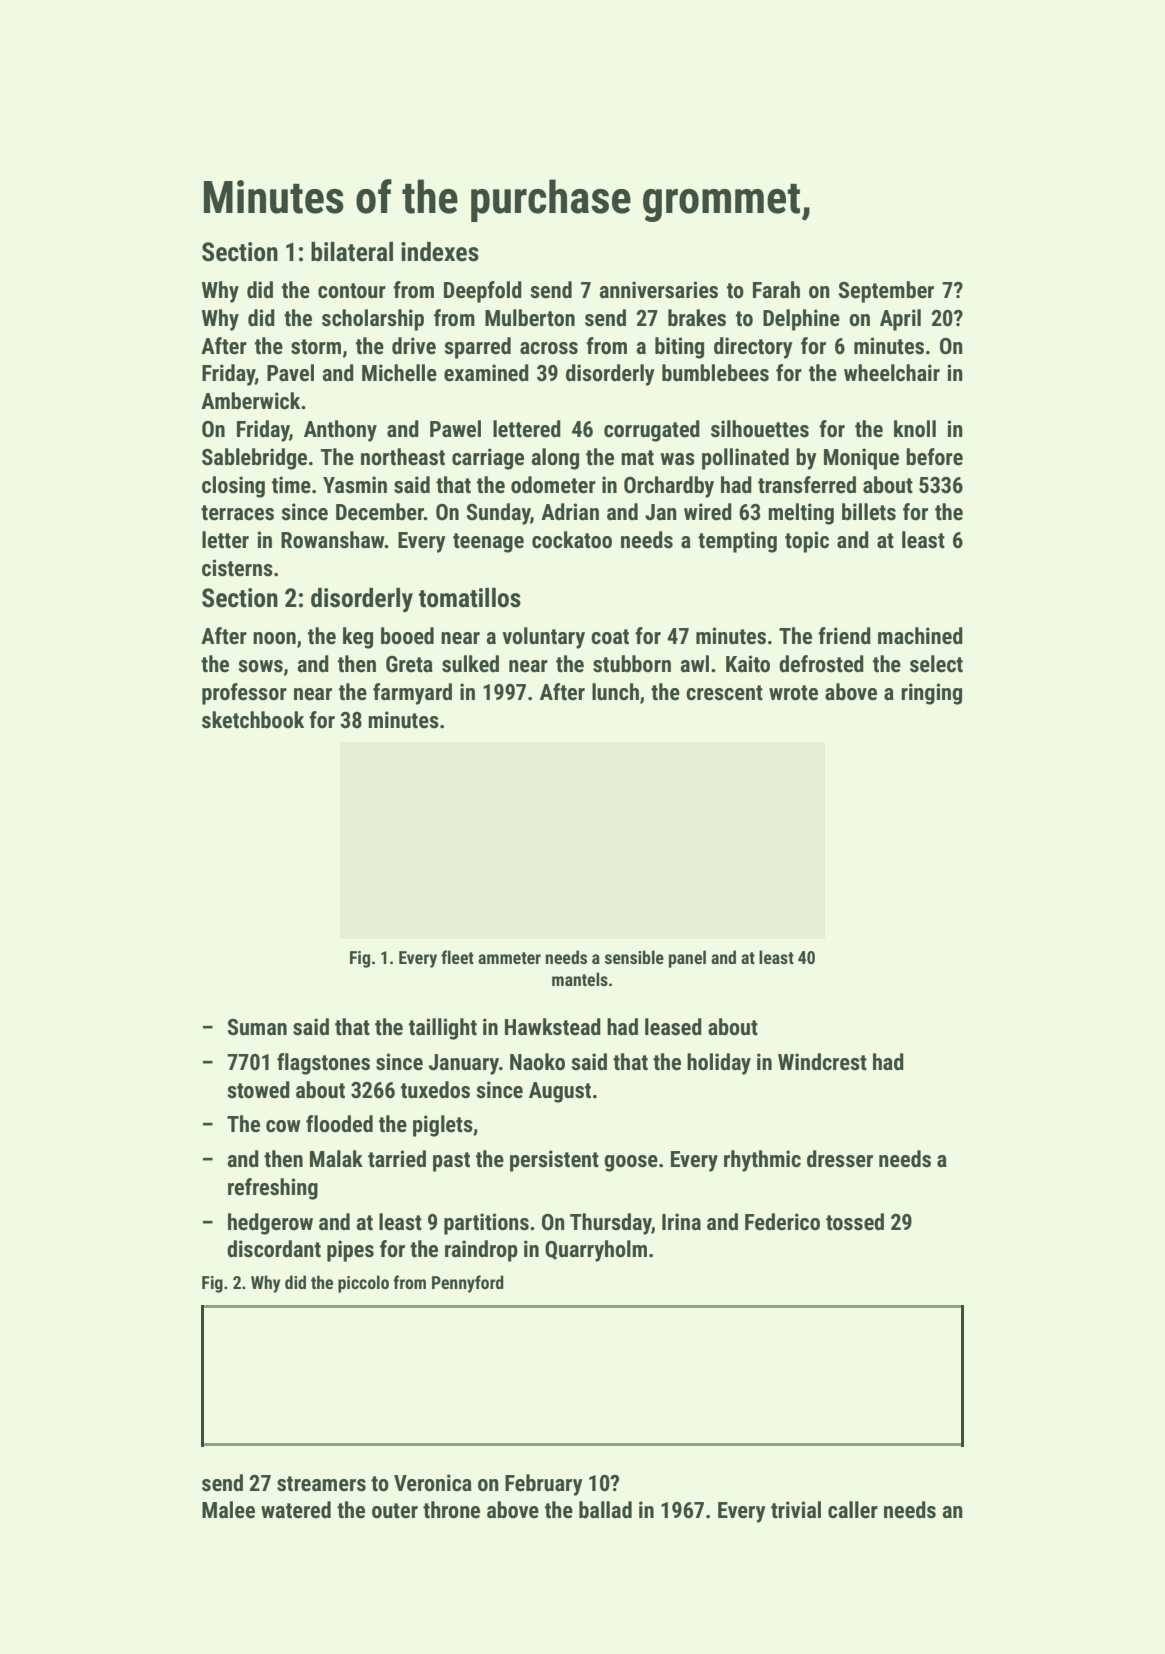  Describe the element at coordinates (363, 1284) in the document. I see `piccolo` at that location.
